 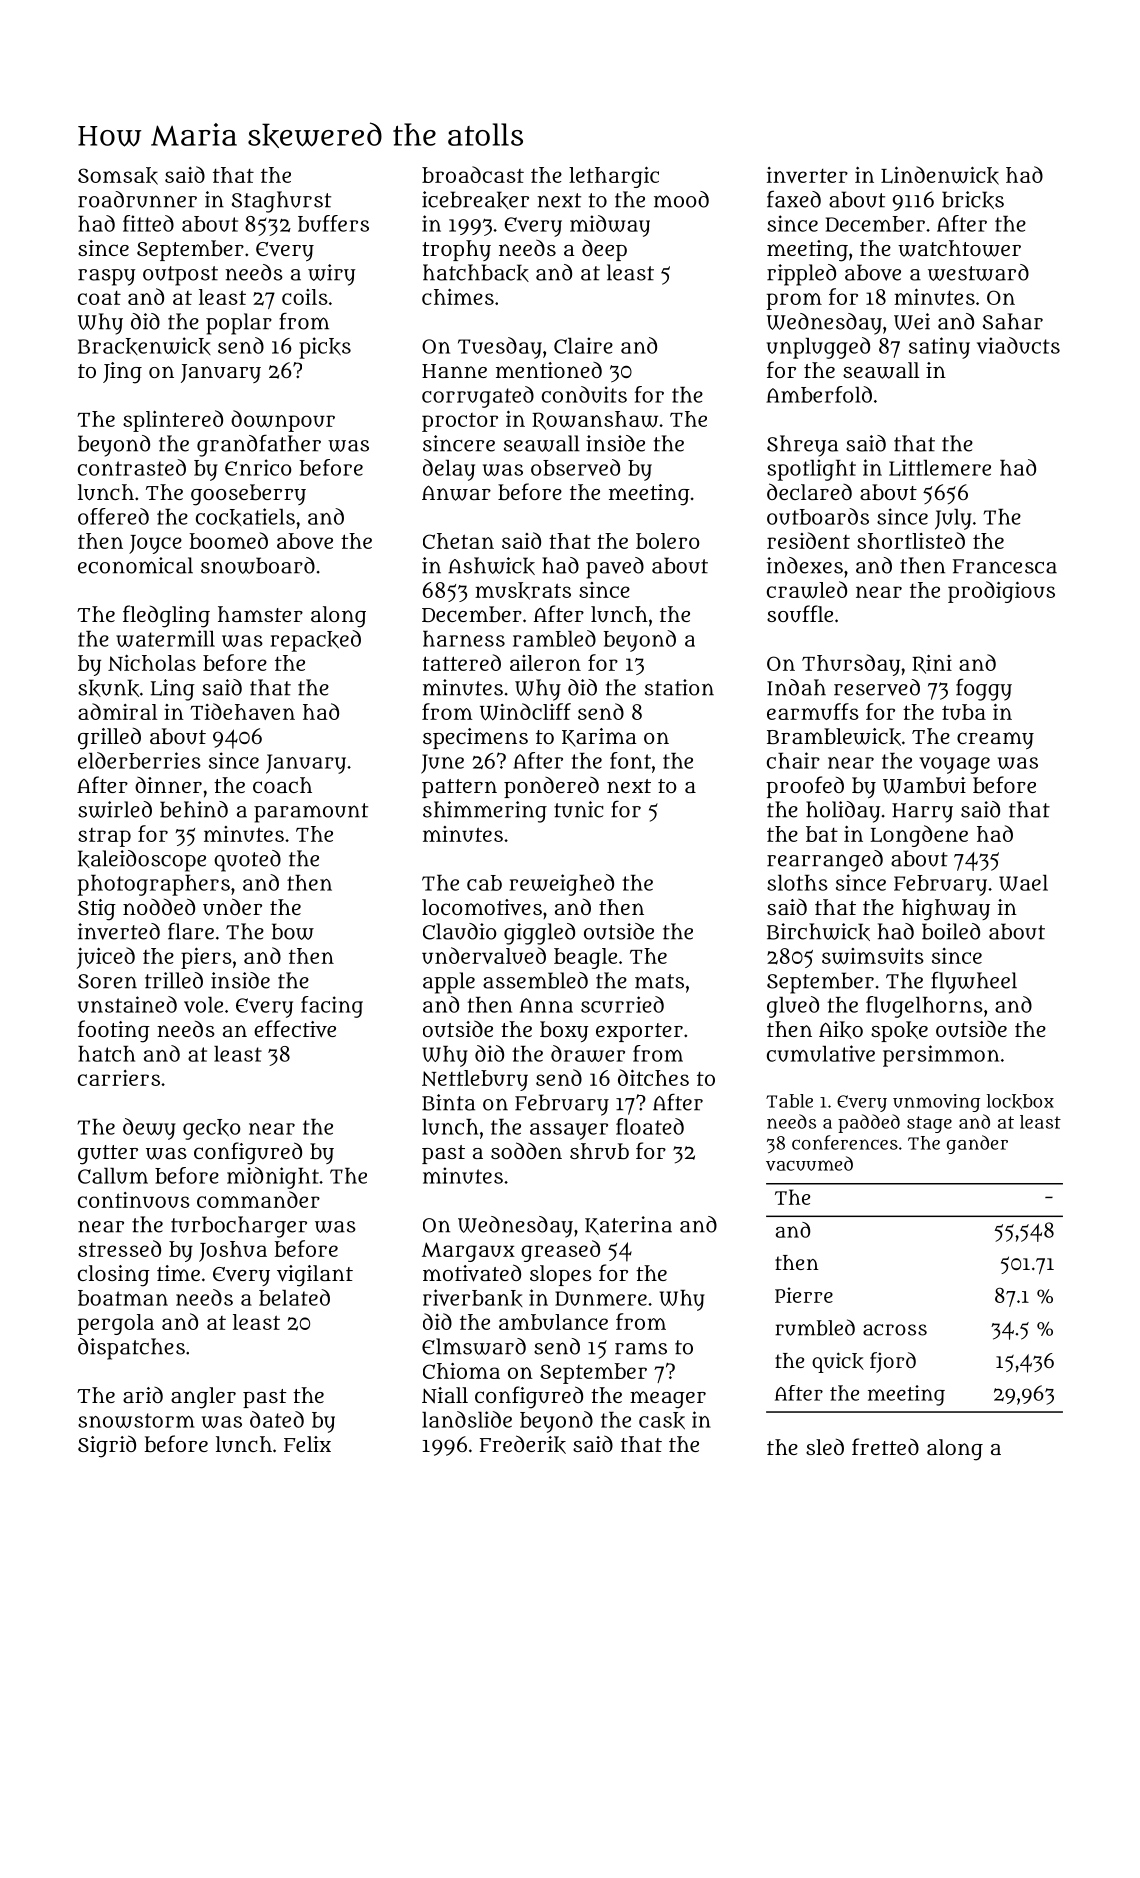 I want to click on Sahar, so click(x=1013, y=321).
